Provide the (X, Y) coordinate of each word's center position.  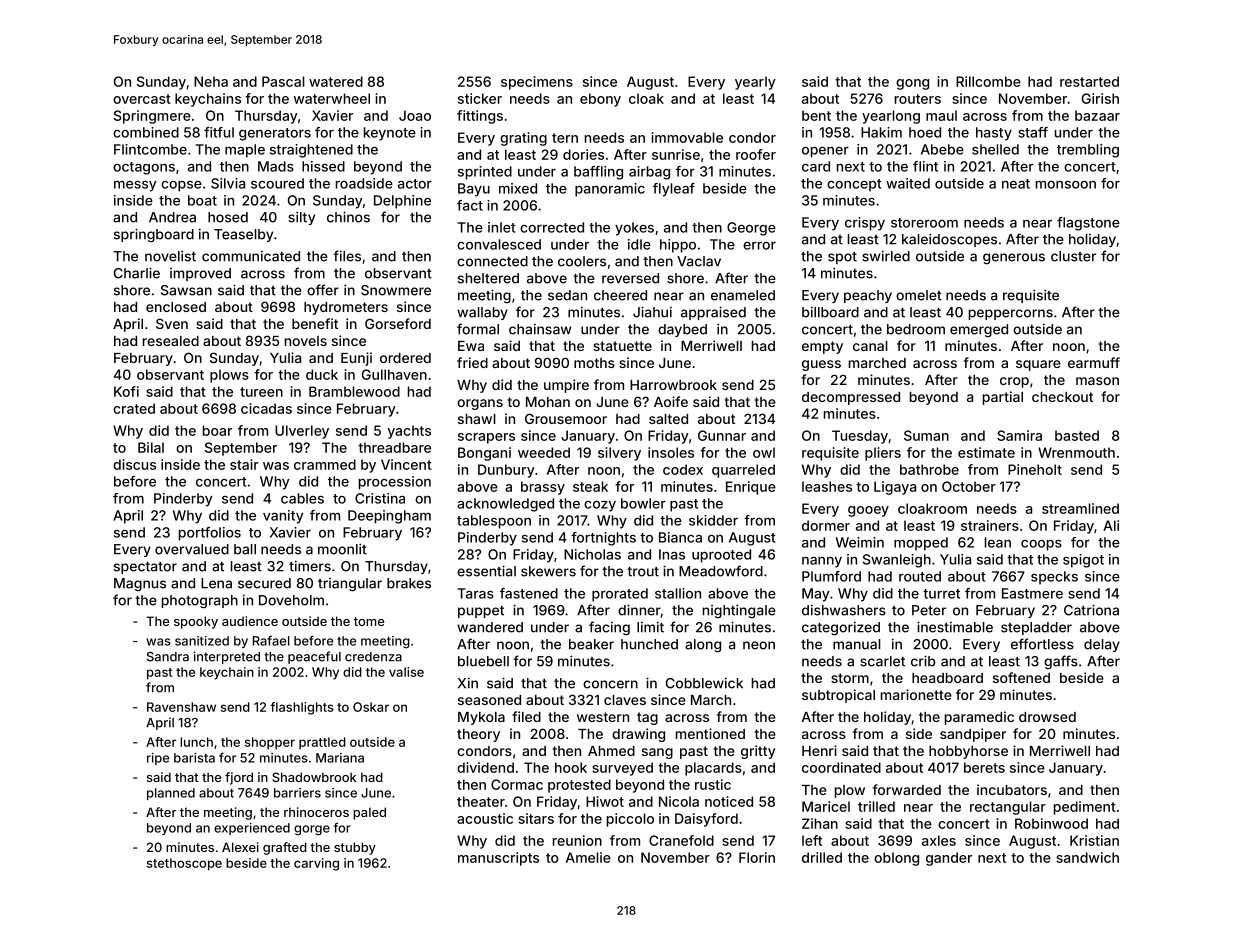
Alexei (240, 847)
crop (1014, 382)
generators (275, 134)
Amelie (588, 857)
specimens (537, 83)
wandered (490, 627)
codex (683, 469)
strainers (990, 525)
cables (302, 498)
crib (923, 661)
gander (949, 859)
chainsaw (540, 329)
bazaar (1097, 115)
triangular (350, 585)
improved (200, 274)
